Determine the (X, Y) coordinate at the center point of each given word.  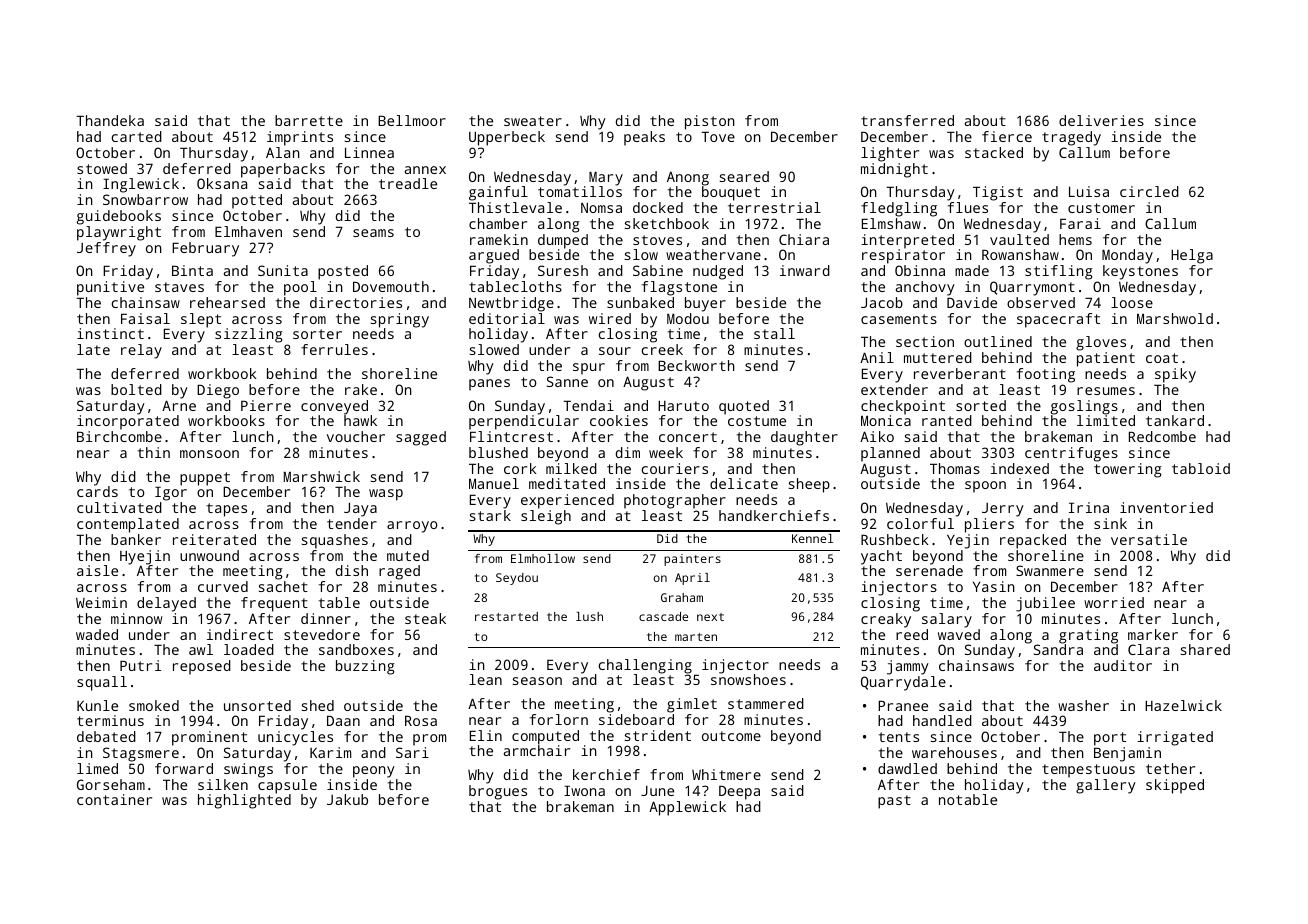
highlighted (244, 801)
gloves (1101, 343)
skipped (1175, 786)
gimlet (692, 705)
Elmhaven (248, 231)
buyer (705, 304)
